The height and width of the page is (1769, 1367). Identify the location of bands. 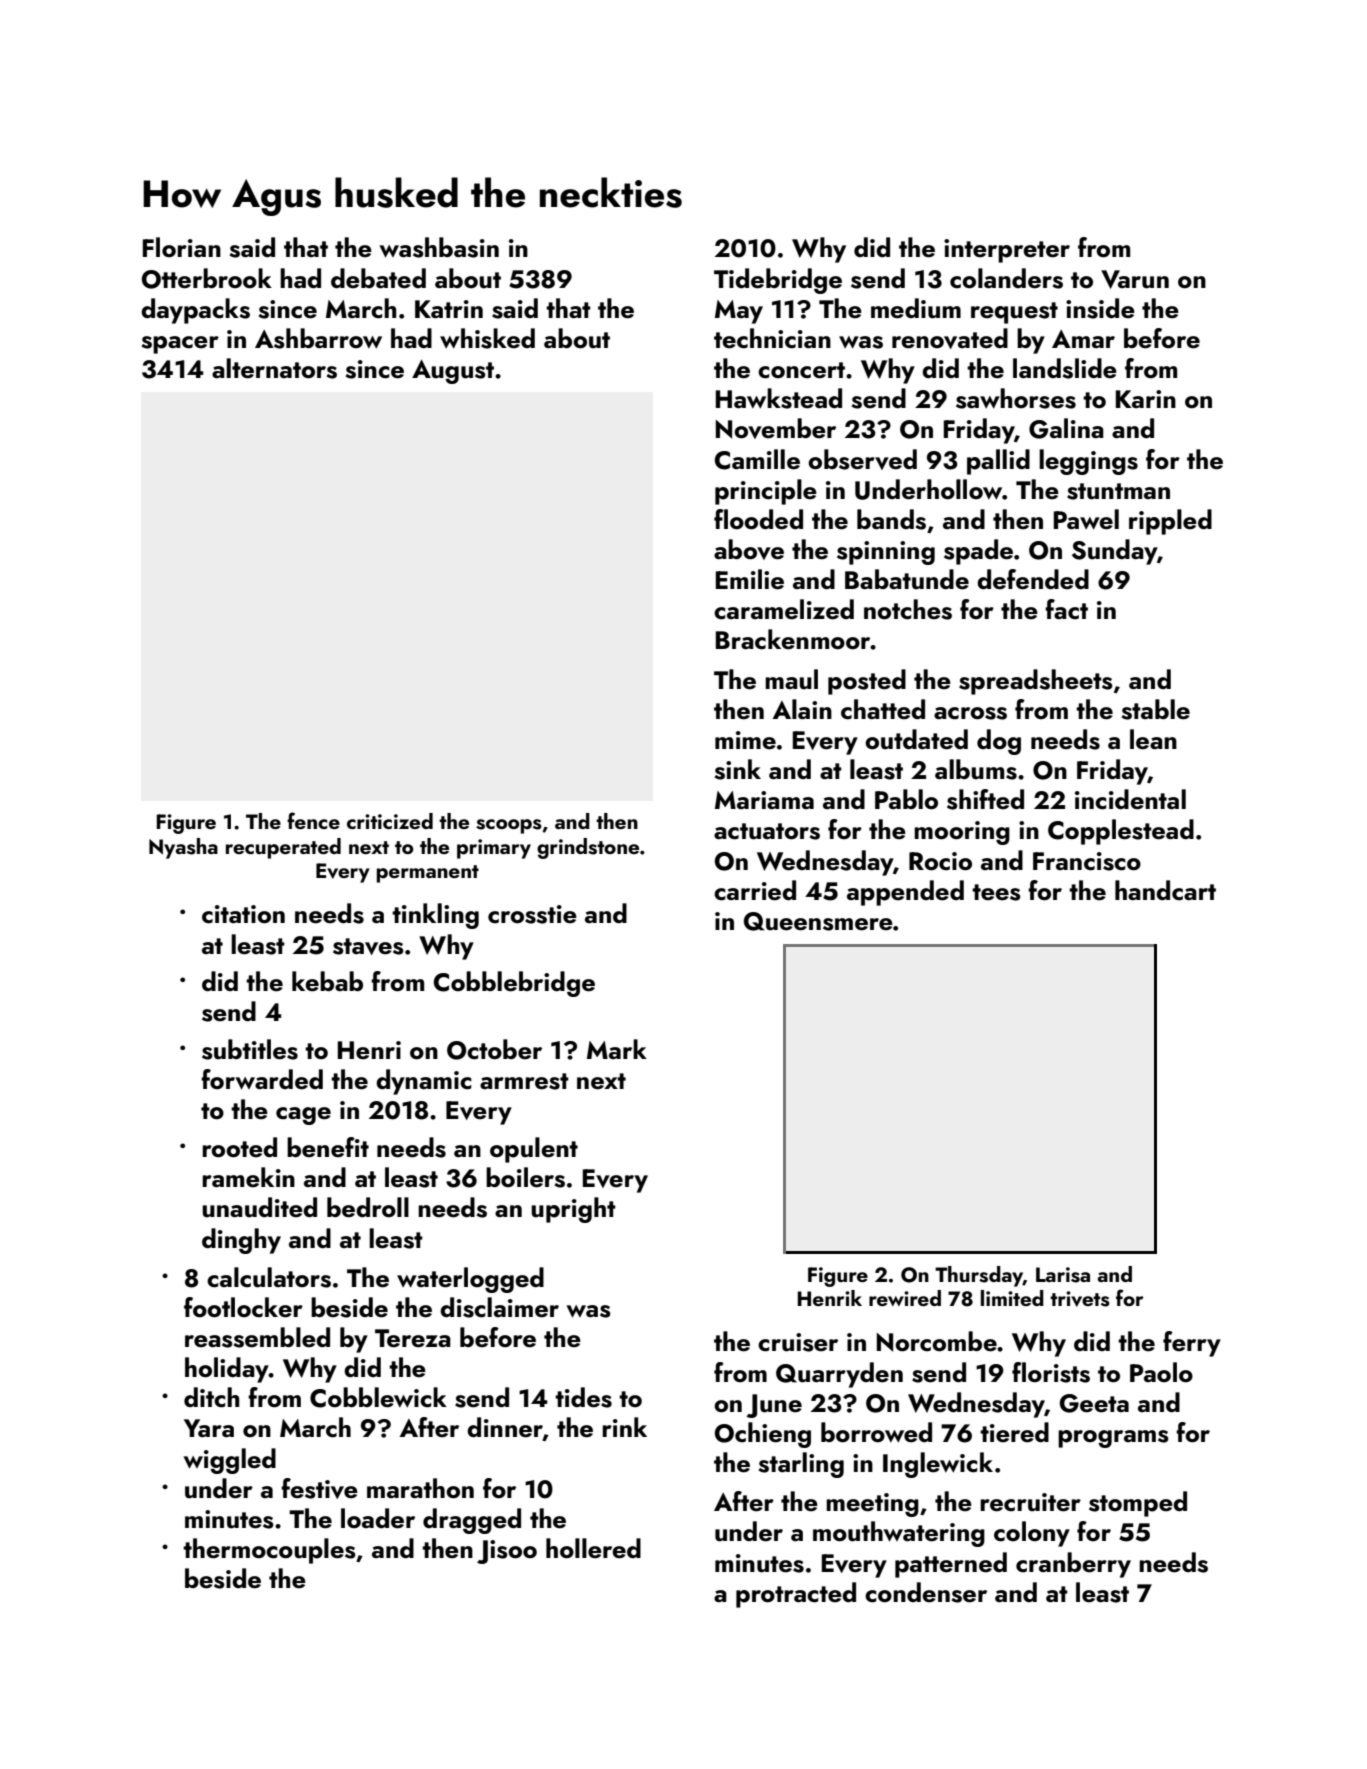
(891, 519).
